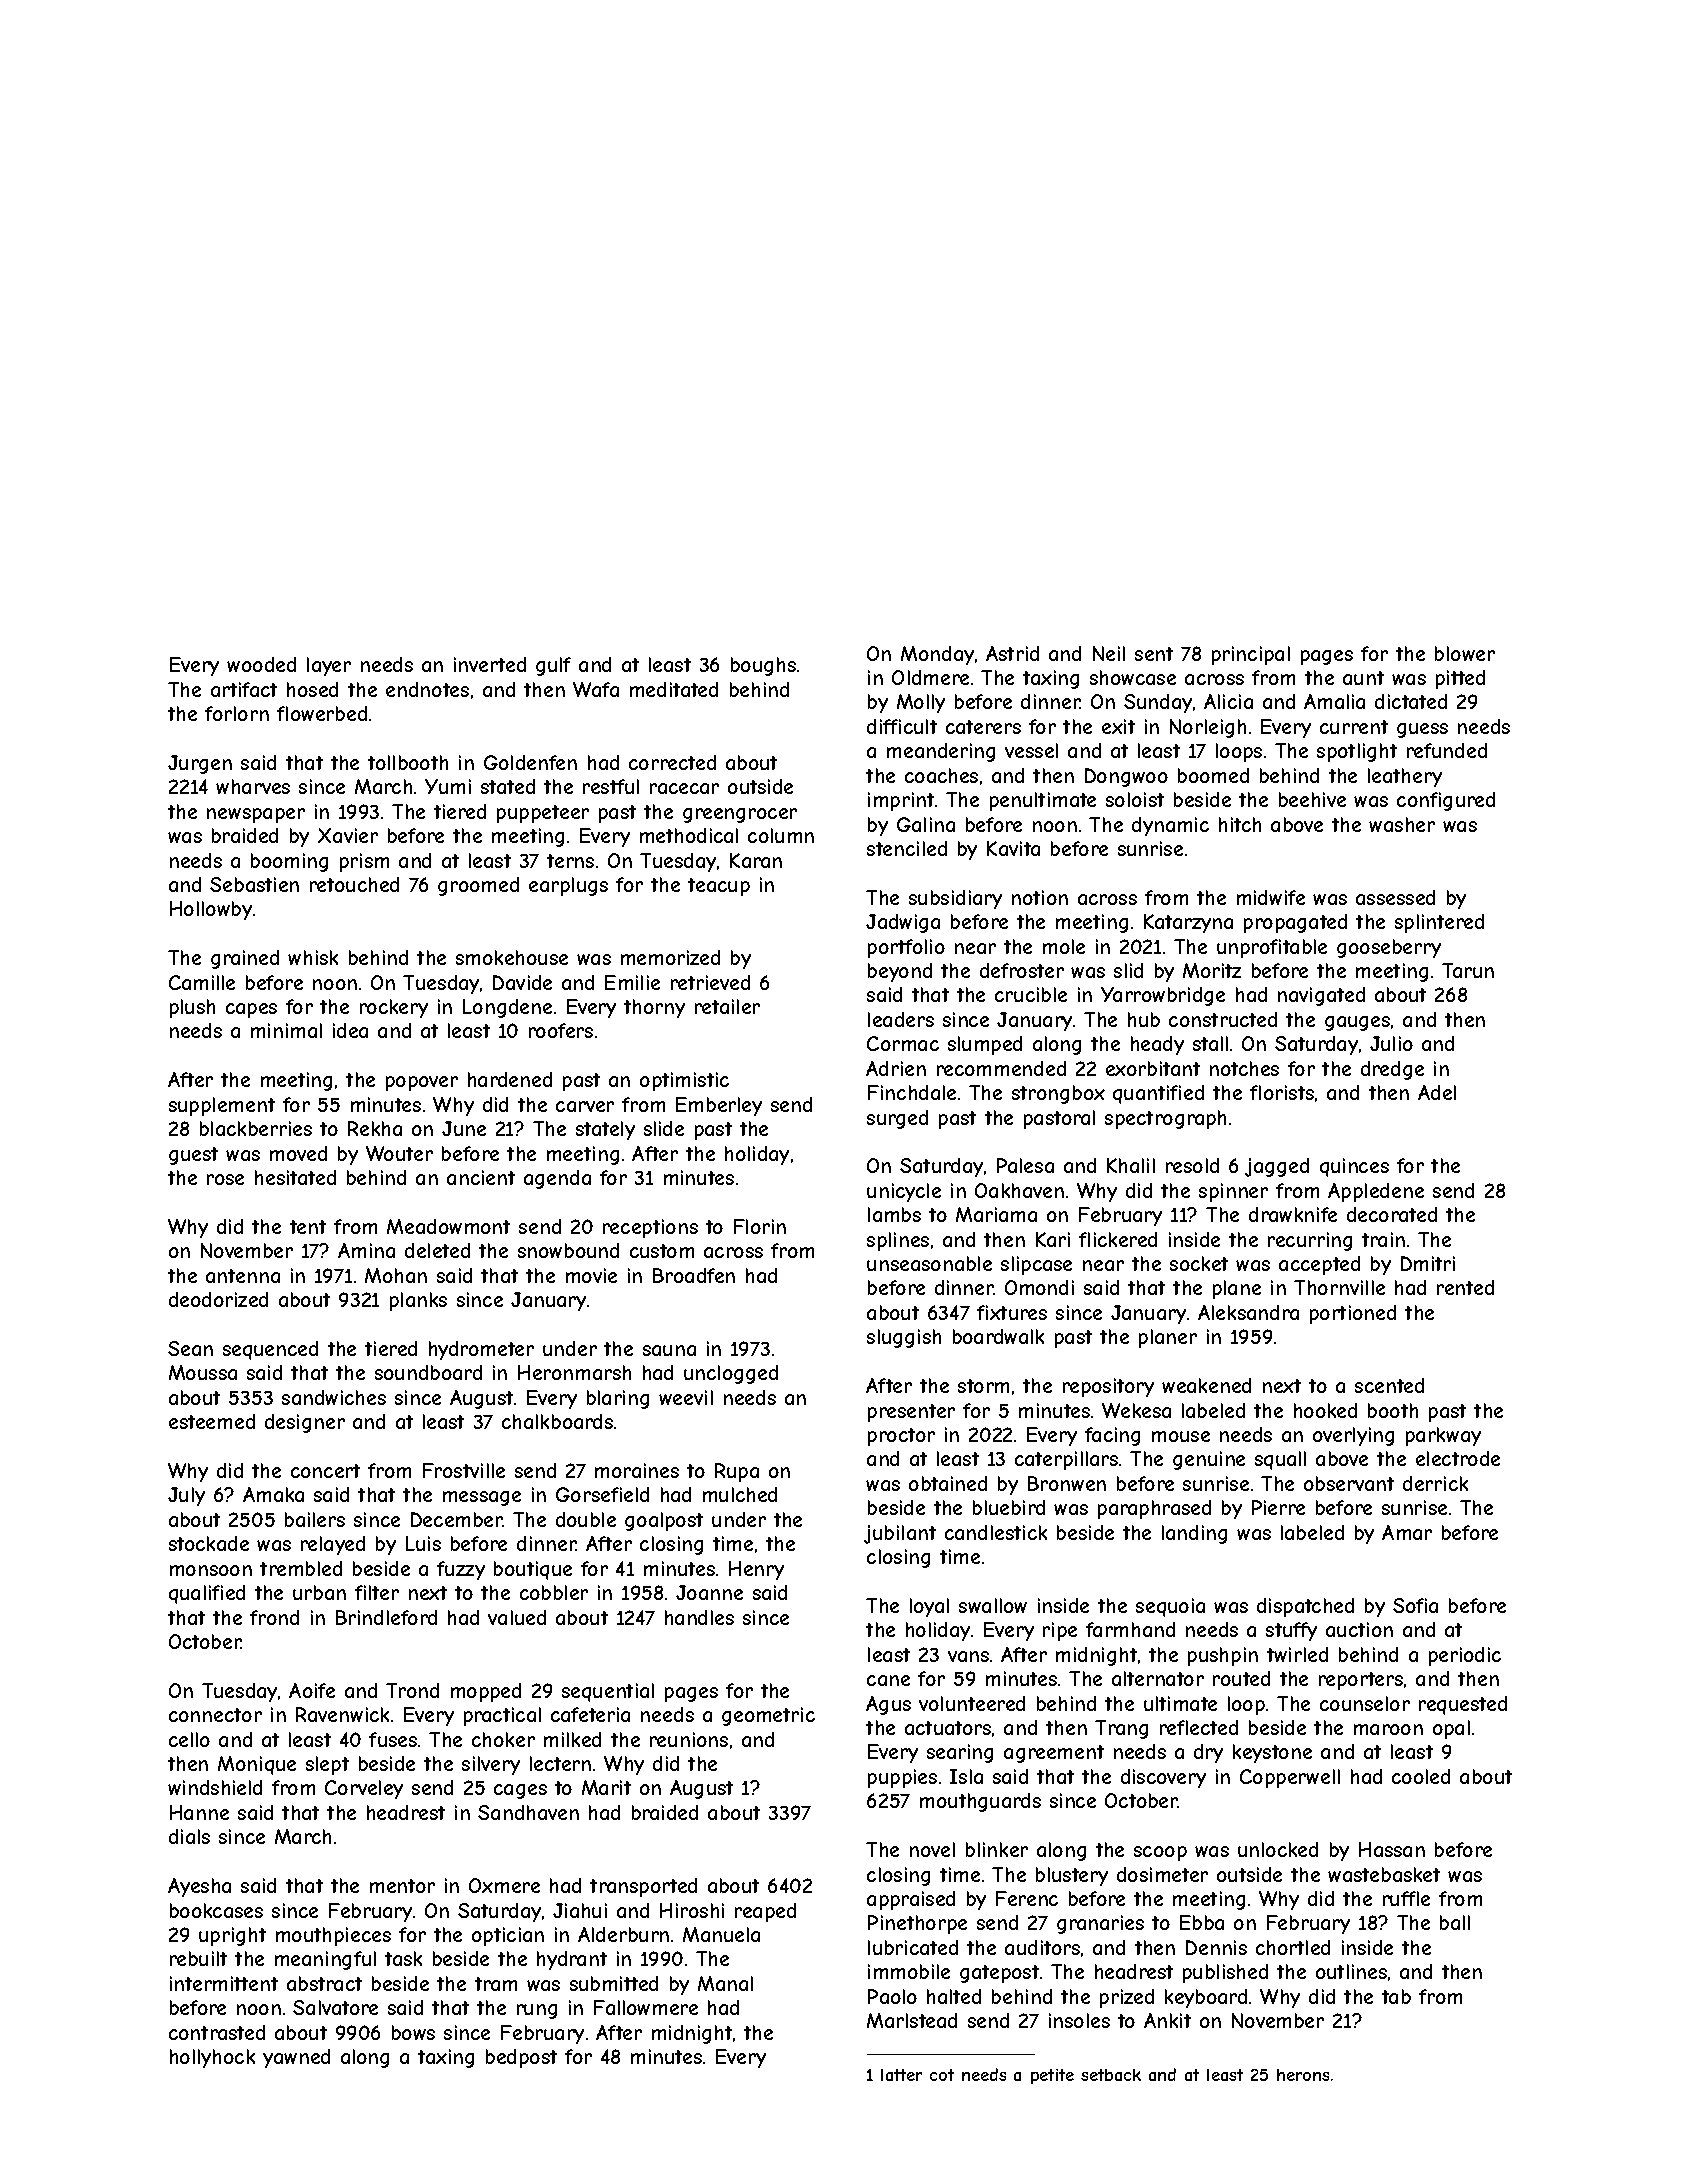 This page has height=2178, width=1683. What do you see at coordinates (1465, 1287) in the page?
I see `rented` at bounding box center [1465, 1287].
